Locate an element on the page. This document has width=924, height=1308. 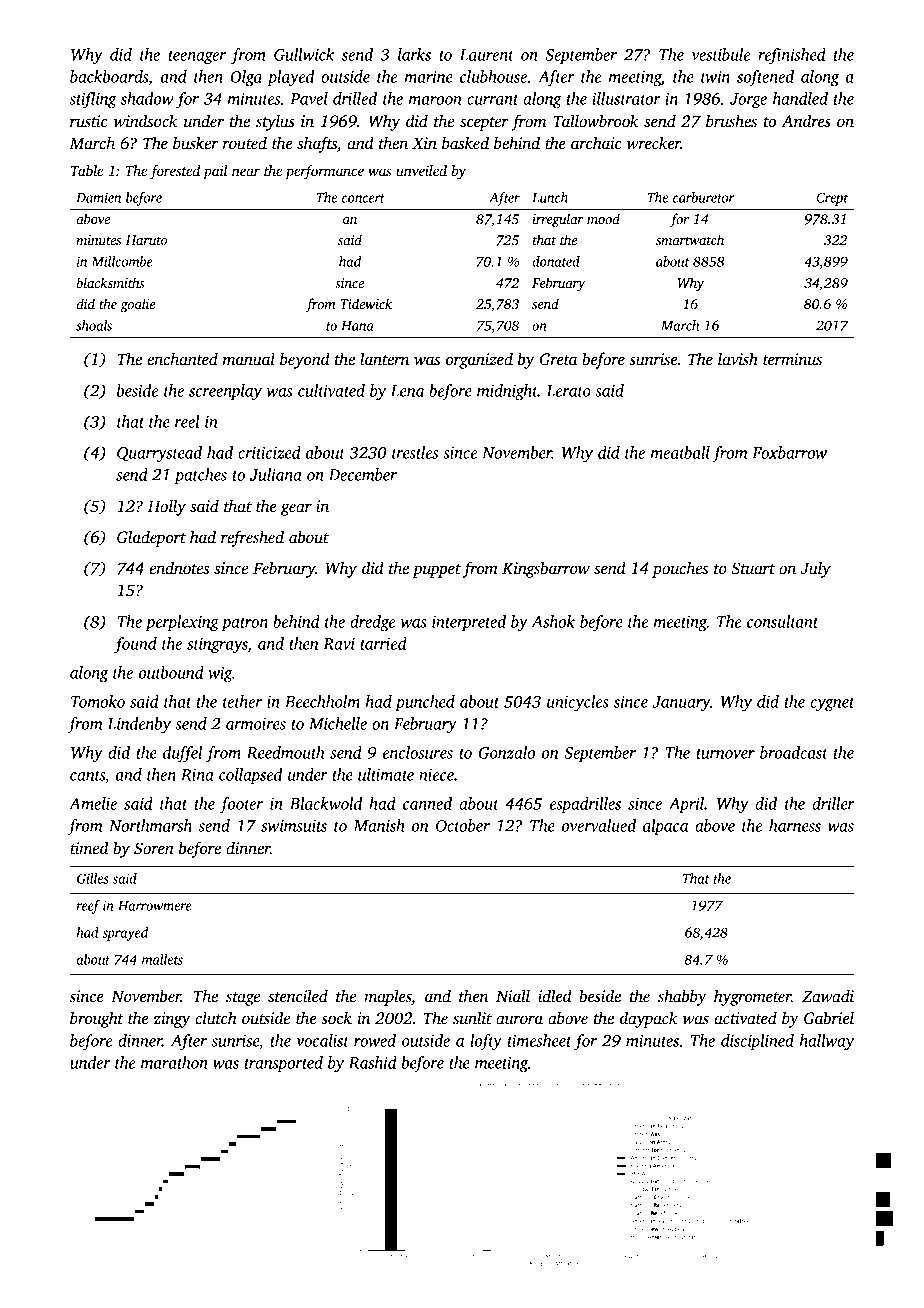
donated is located at coordinates (556, 261).
